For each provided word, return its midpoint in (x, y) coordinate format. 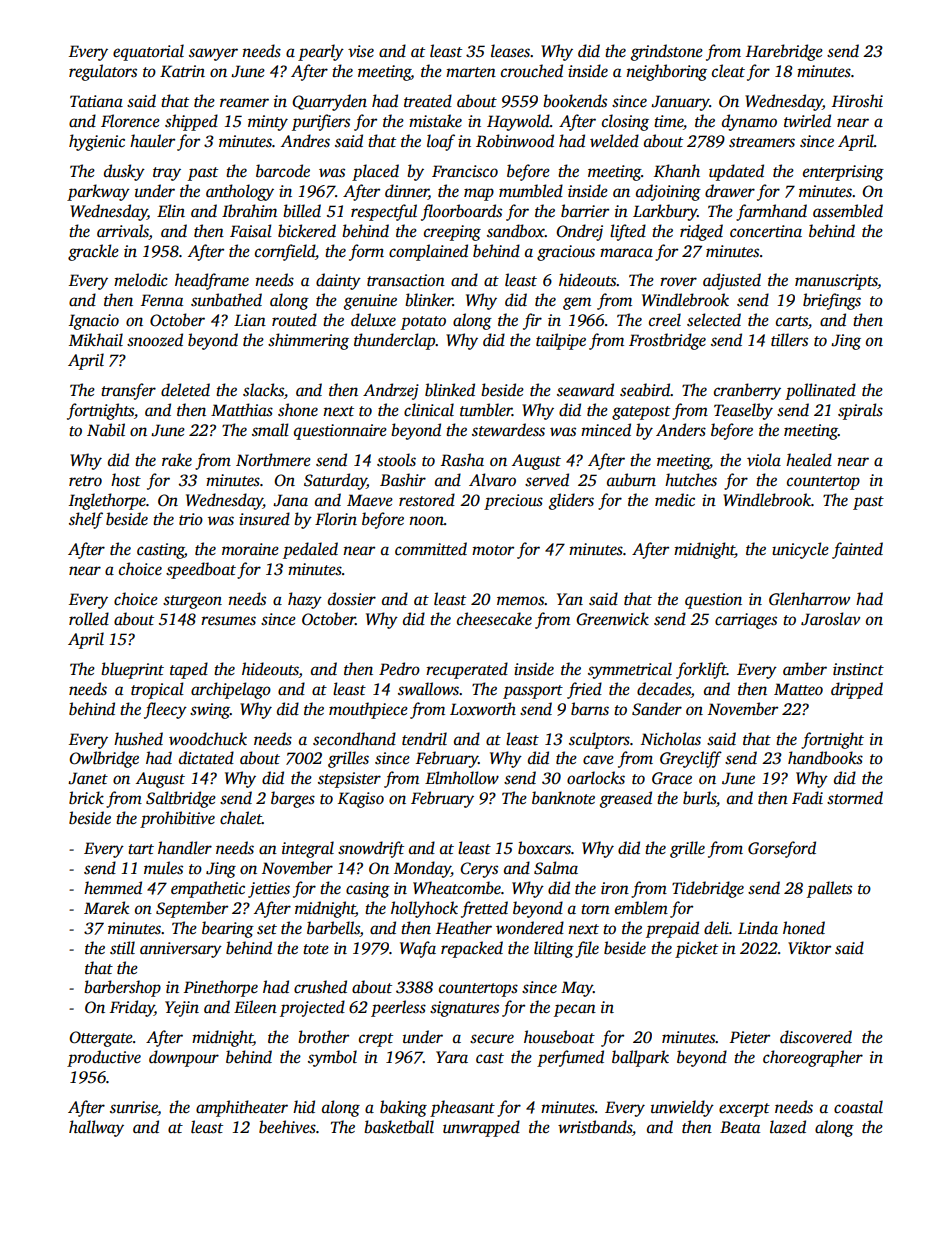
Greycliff (691, 759)
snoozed (155, 340)
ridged (701, 232)
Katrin (182, 71)
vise (361, 51)
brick (86, 797)
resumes (228, 621)
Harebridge (784, 52)
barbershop (122, 988)
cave (598, 760)
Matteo (798, 689)
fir (532, 321)
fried (584, 690)
